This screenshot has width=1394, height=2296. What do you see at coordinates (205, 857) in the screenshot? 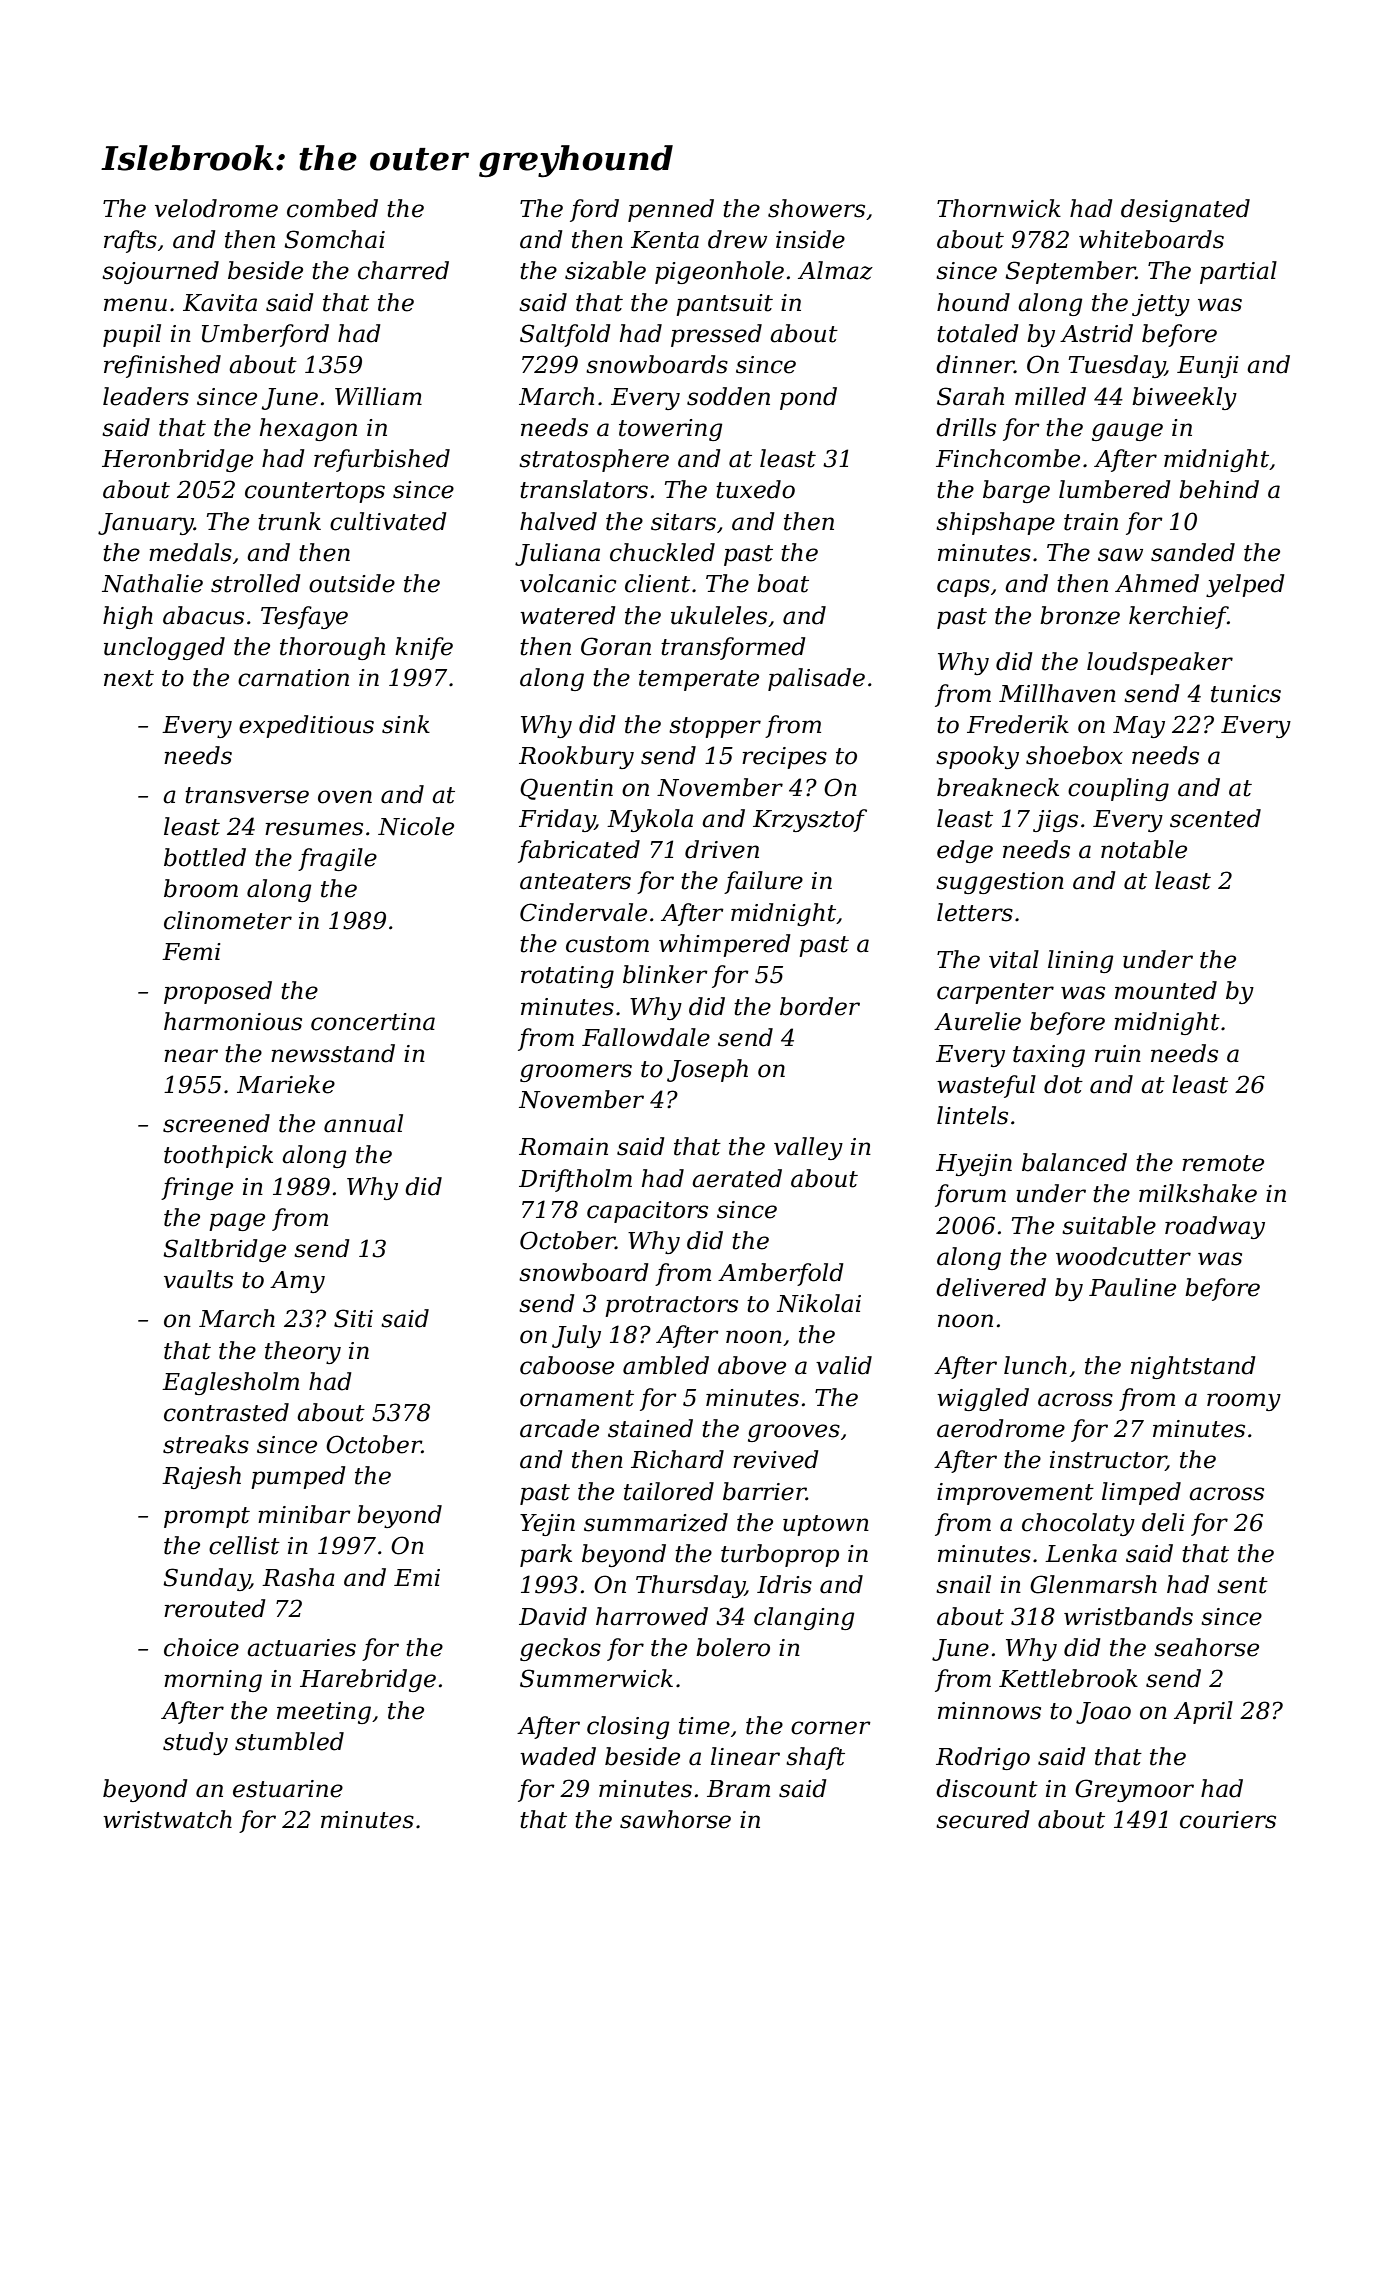
I see `bottled` at bounding box center [205, 857].
